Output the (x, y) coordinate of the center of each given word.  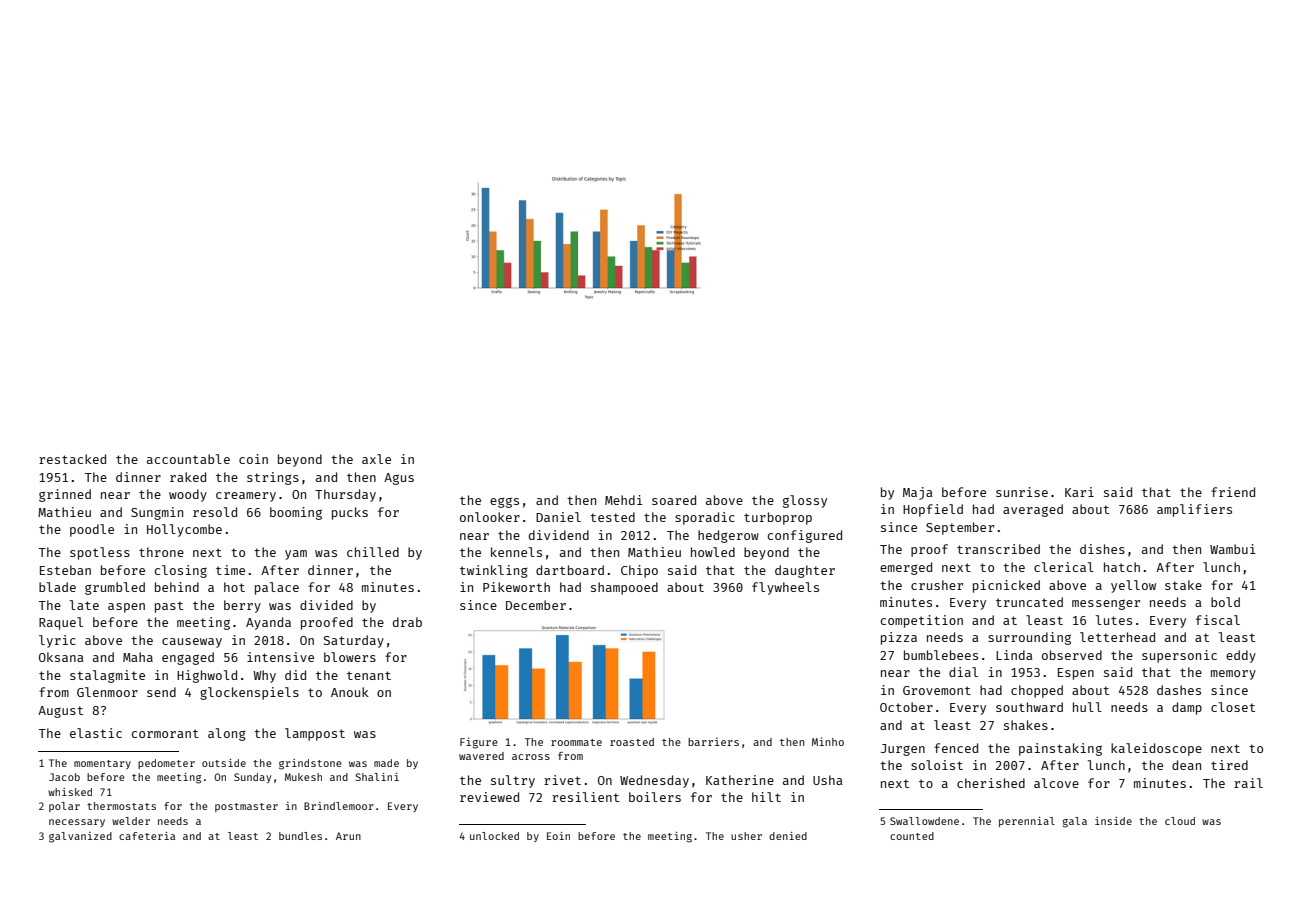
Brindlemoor (339, 806)
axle (376, 459)
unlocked (494, 836)
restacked (72, 459)
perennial (1027, 822)
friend (1233, 492)
